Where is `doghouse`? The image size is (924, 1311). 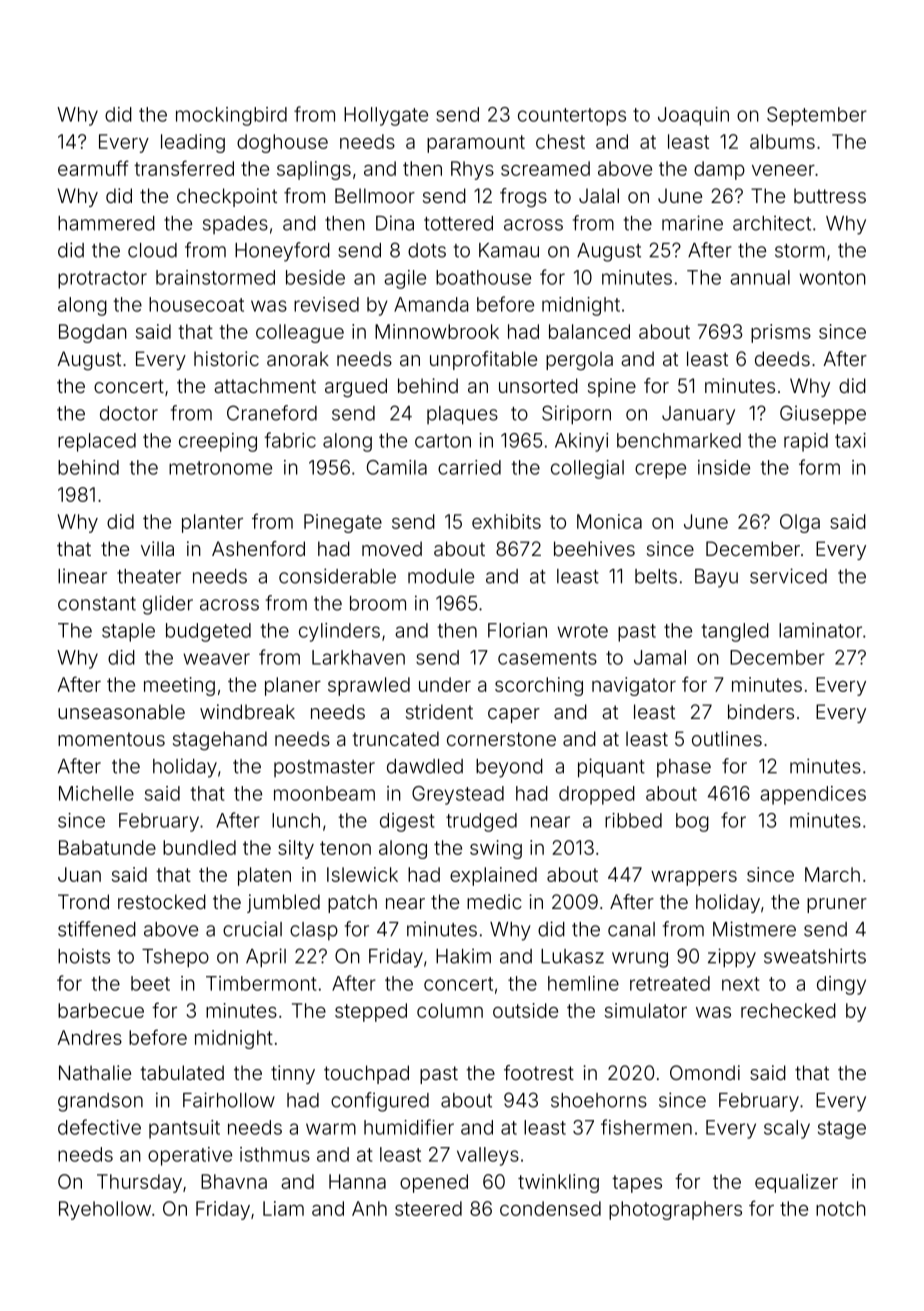
doghouse is located at coordinates (282, 143).
